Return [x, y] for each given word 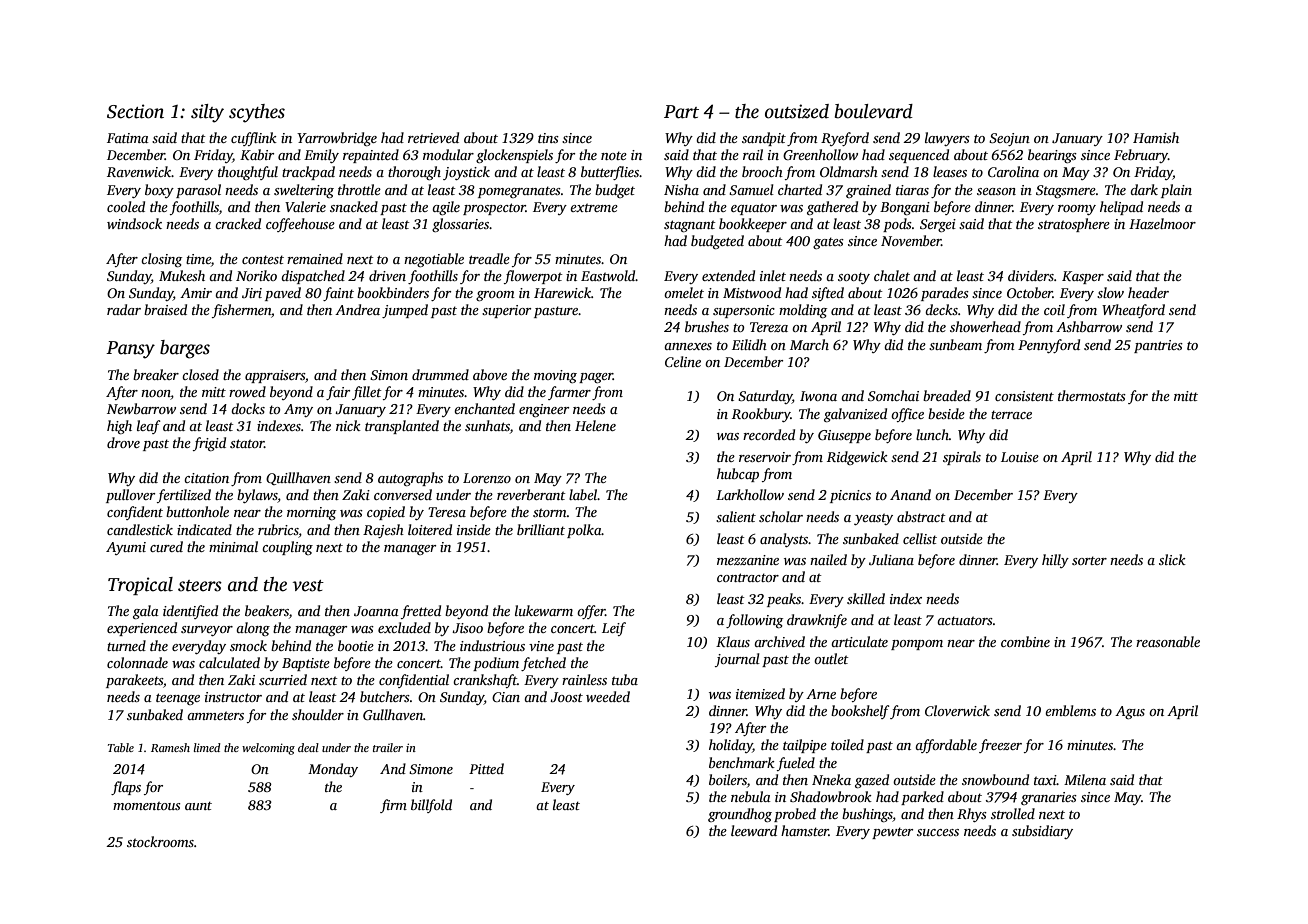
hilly [1055, 561]
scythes [257, 113]
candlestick [140, 529]
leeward [754, 830]
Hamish [1156, 137]
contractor [748, 577]
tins [548, 138]
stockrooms [160, 841]
